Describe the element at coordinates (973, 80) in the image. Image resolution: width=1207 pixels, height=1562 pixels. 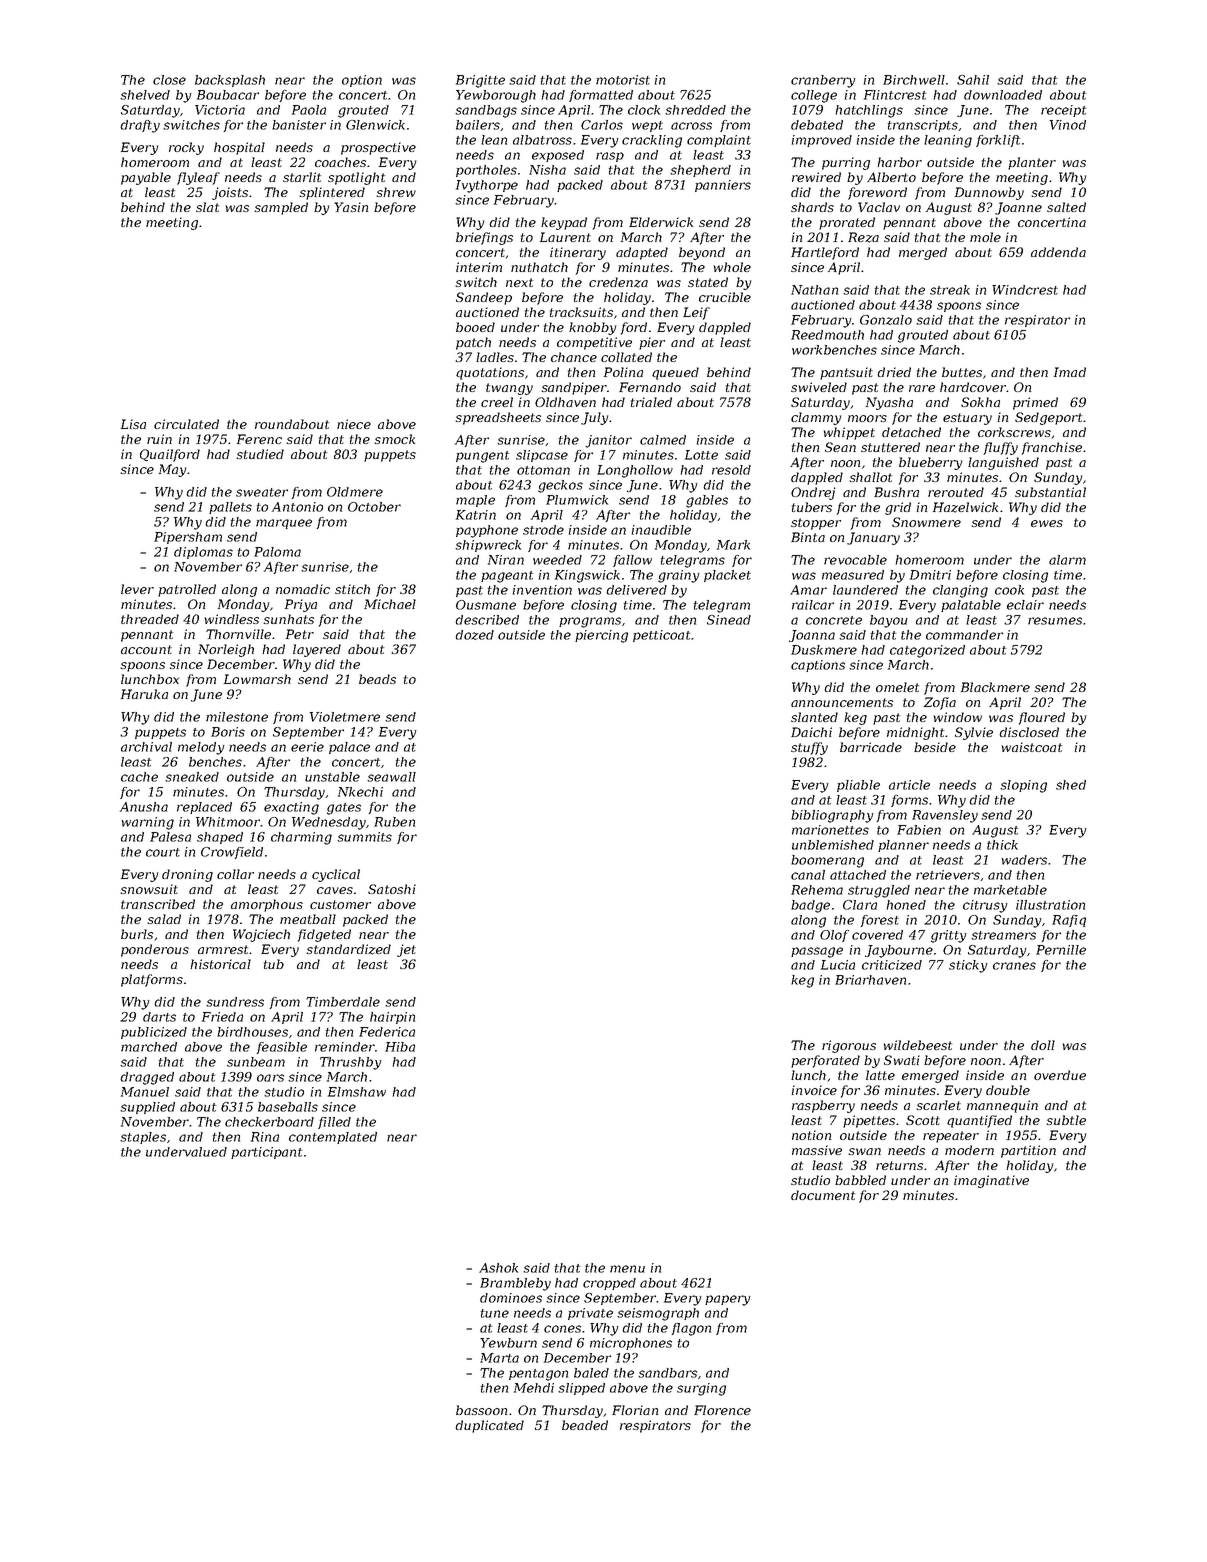
I see `Sahil` at that location.
